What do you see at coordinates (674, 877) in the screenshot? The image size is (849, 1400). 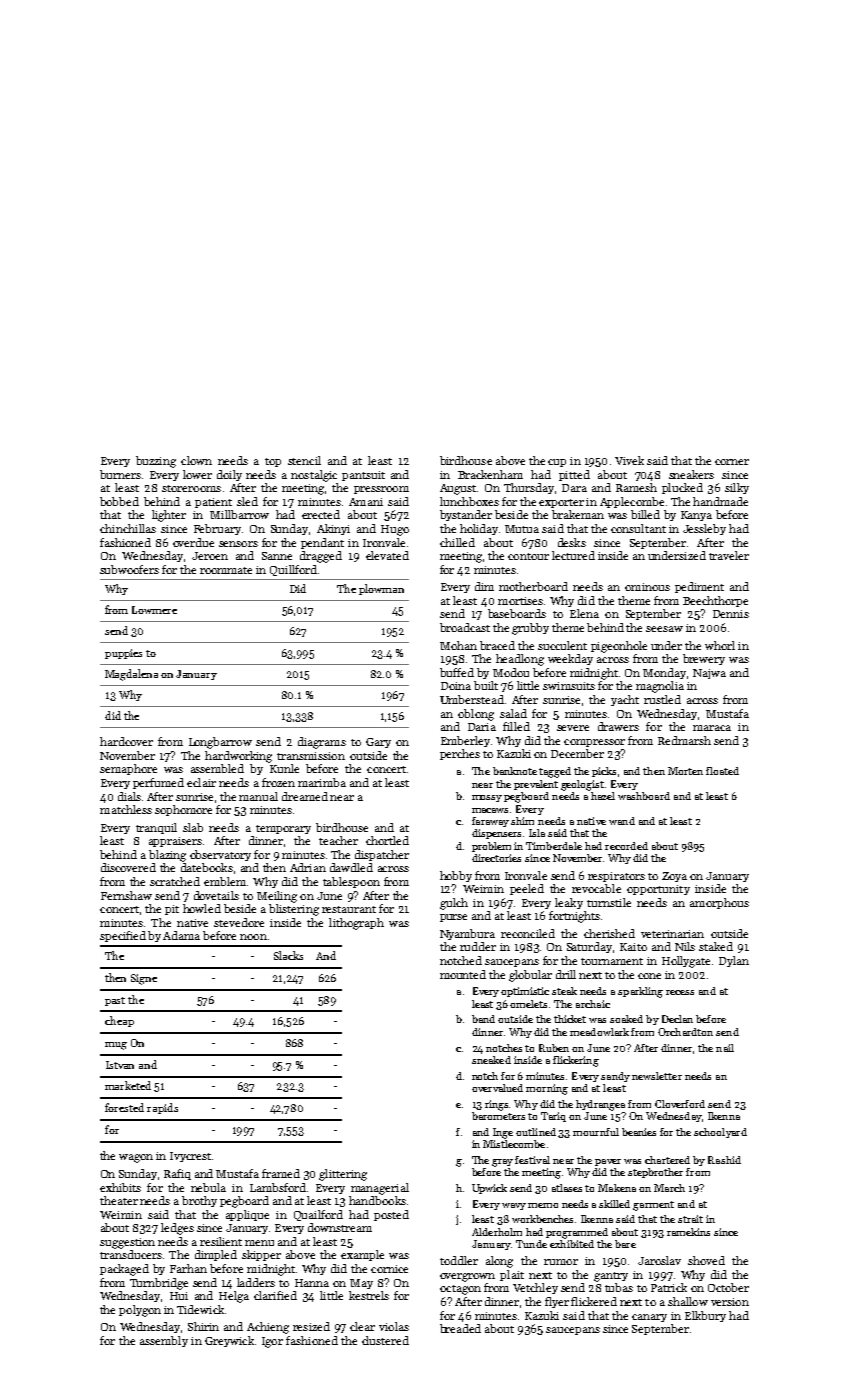 I see `Zoya` at bounding box center [674, 877].
